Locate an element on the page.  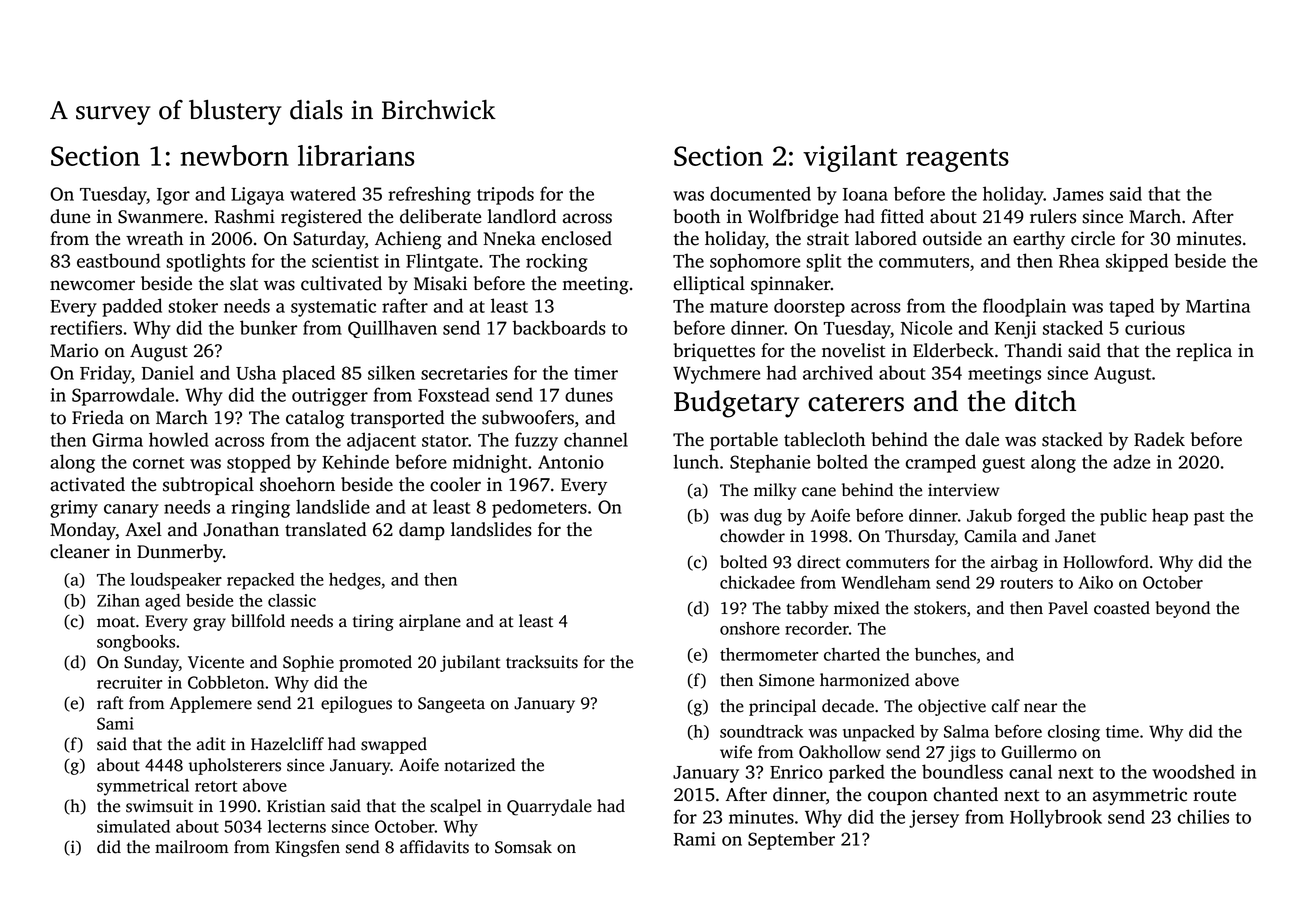
ditch is located at coordinates (1045, 401).
